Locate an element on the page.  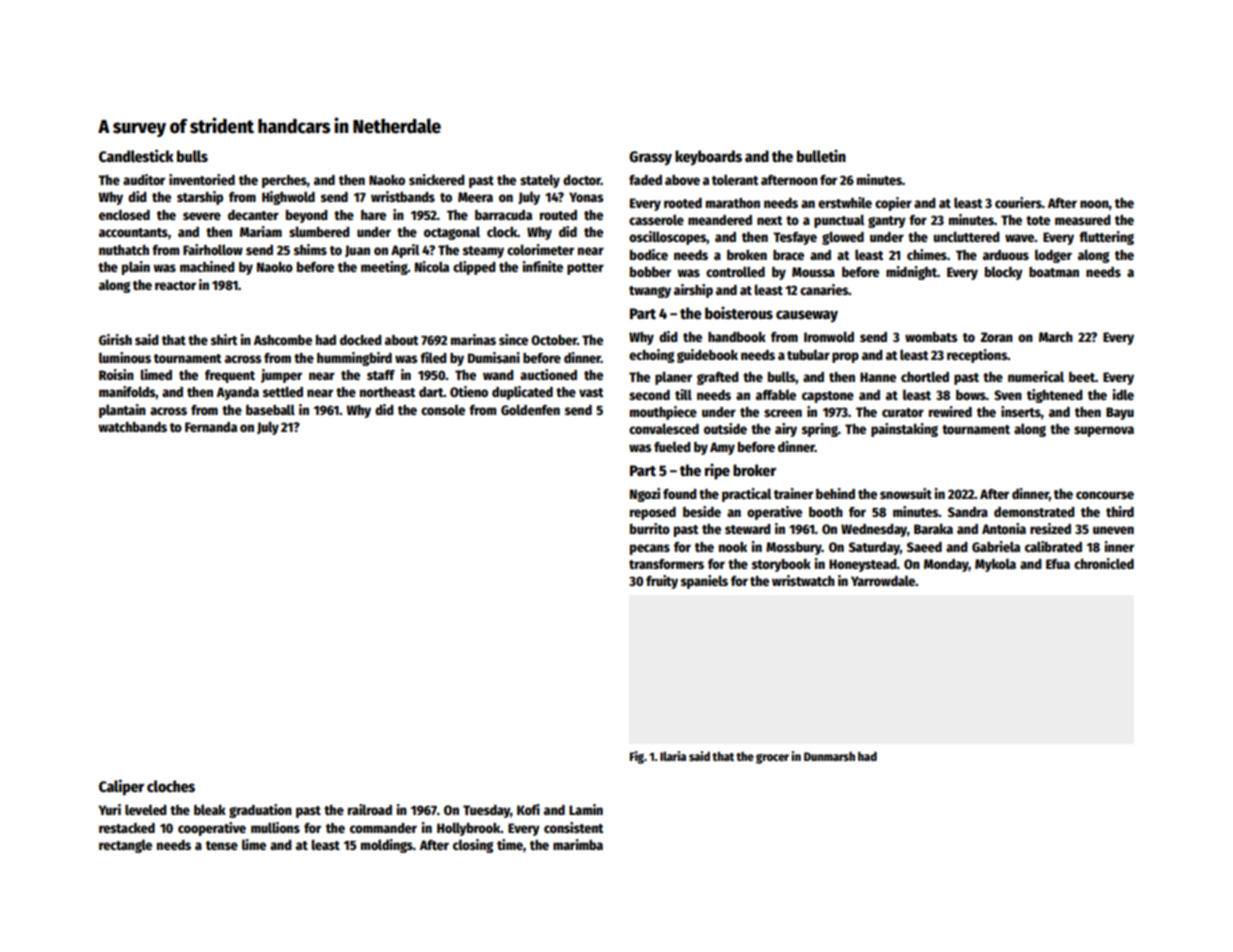
Grassy is located at coordinates (650, 158).
